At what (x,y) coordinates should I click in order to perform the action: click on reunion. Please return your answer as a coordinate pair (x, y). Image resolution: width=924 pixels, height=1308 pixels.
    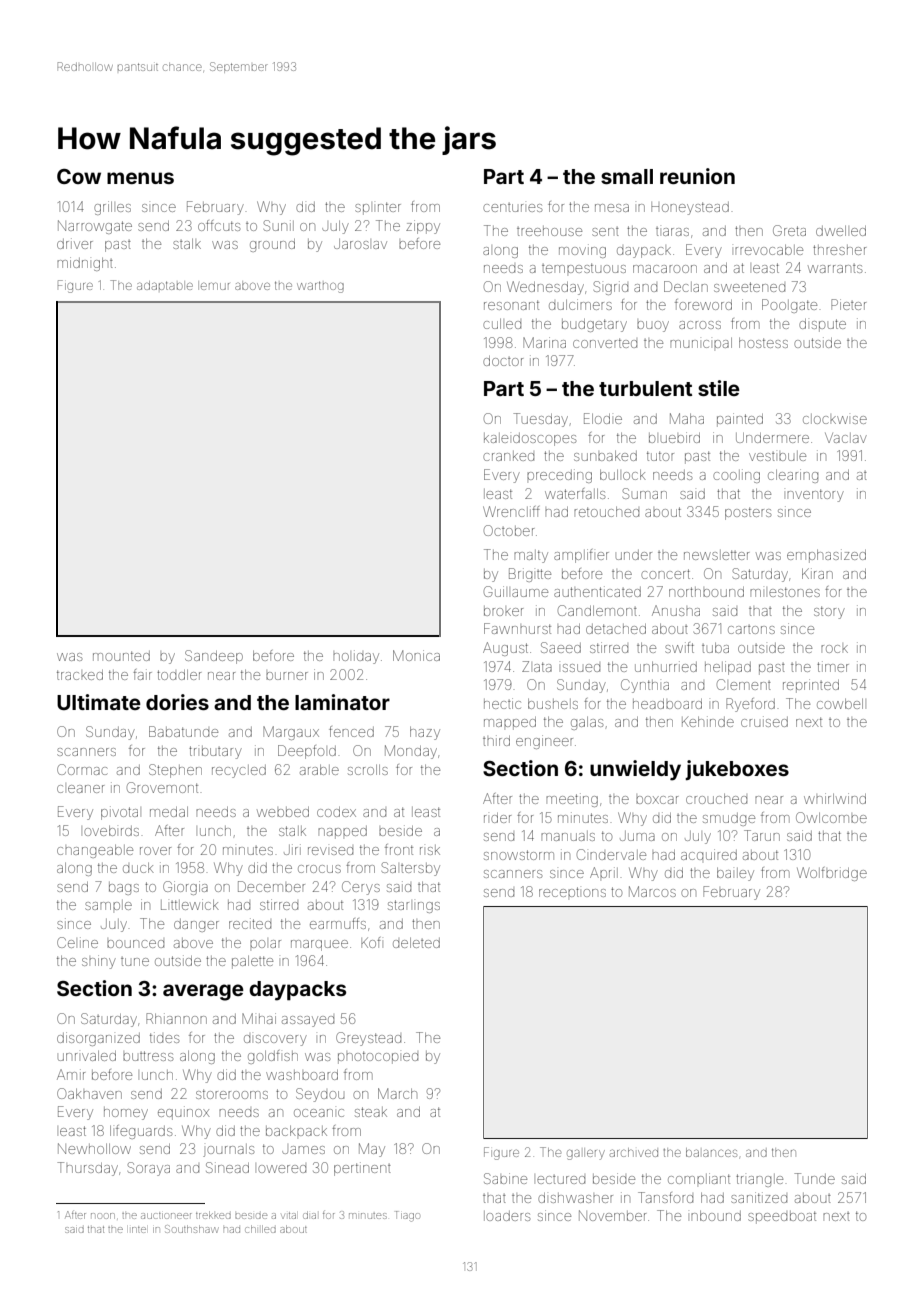
    Looking at the image, I should click on (697, 176).
